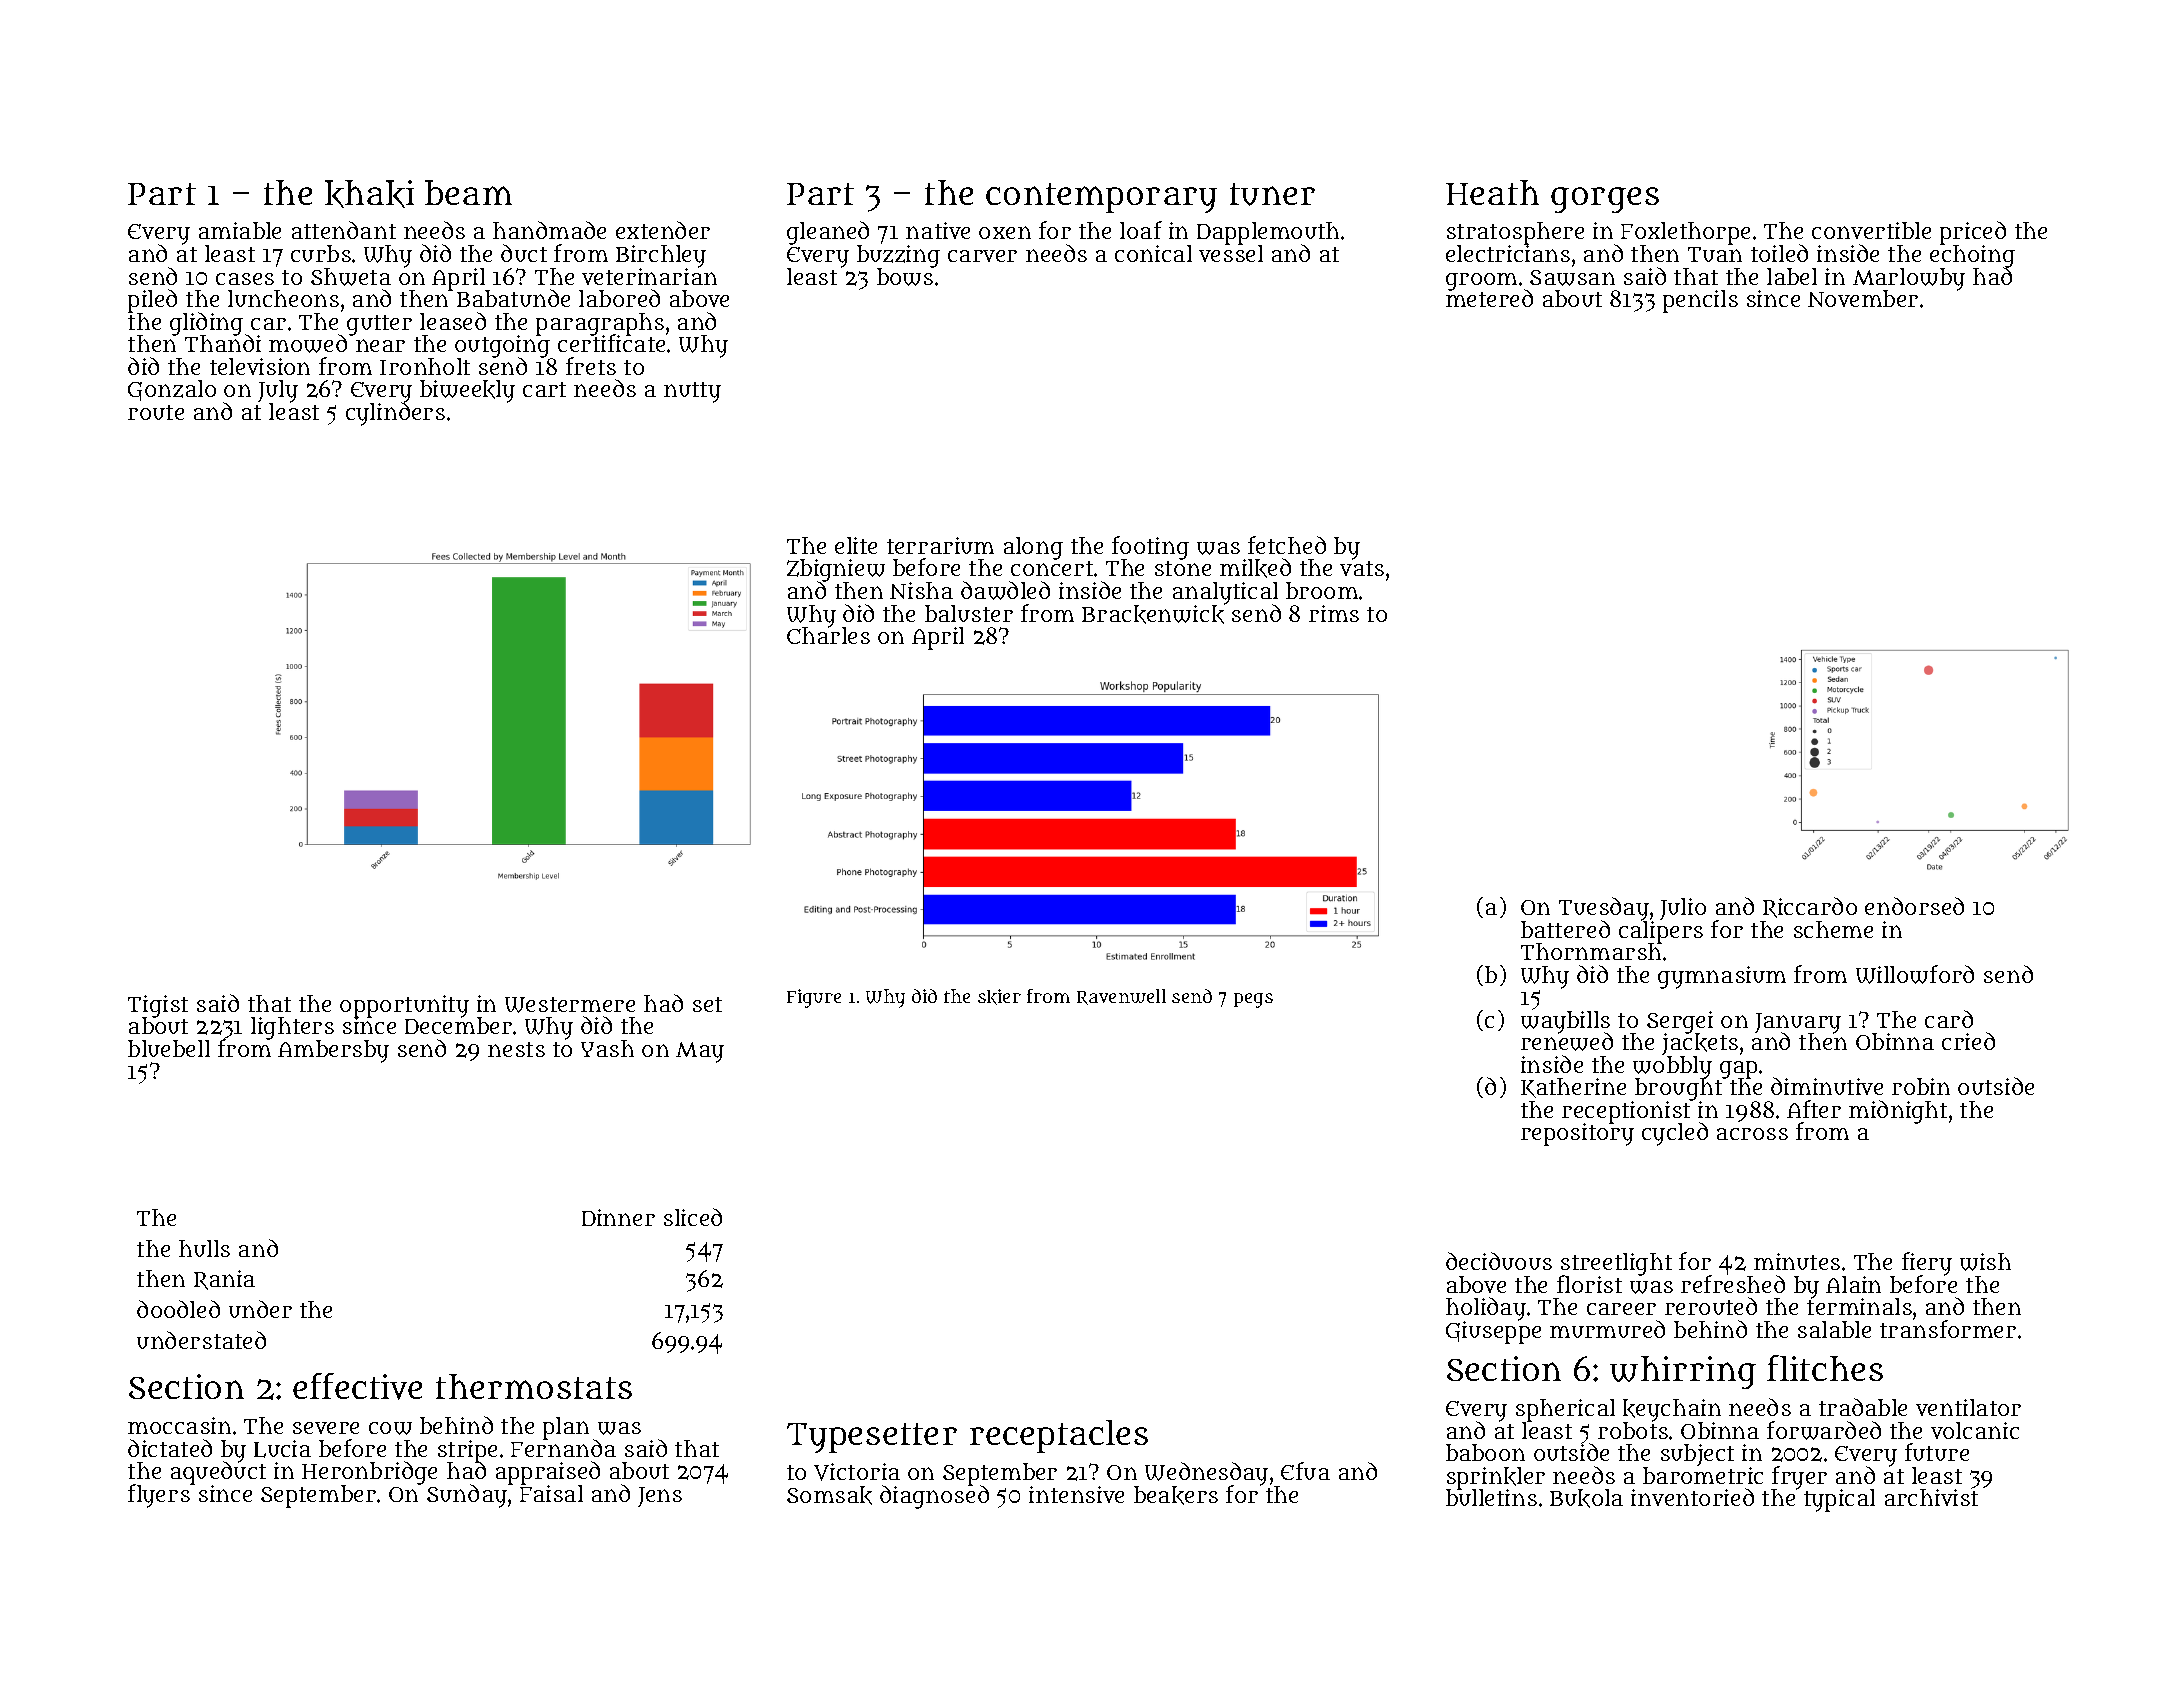 The height and width of the document is (1683, 2178). Describe the element at coordinates (1489, 298) in the document. I see `metered` at that location.
